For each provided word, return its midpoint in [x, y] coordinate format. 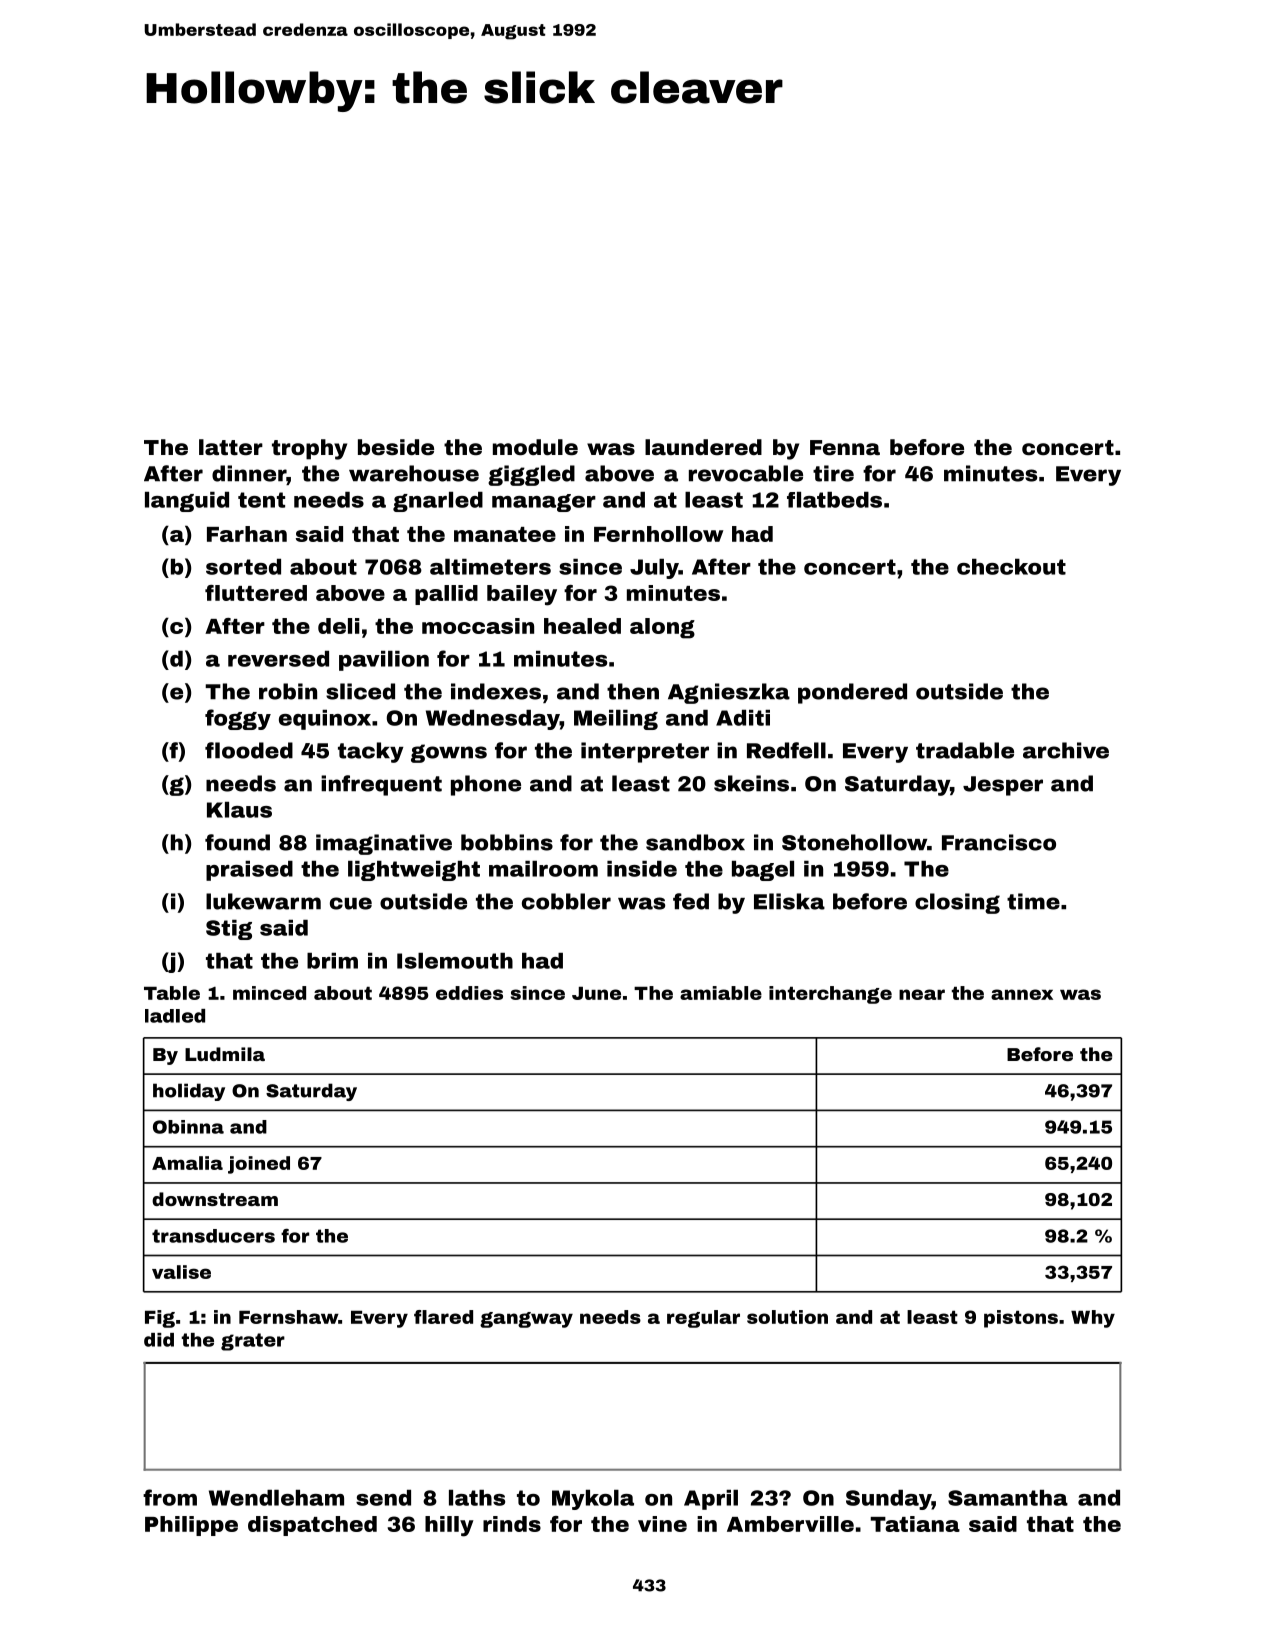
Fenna [845, 448]
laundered [703, 447]
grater [253, 1342]
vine [662, 1524]
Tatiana [915, 1524]
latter [231, 447]
